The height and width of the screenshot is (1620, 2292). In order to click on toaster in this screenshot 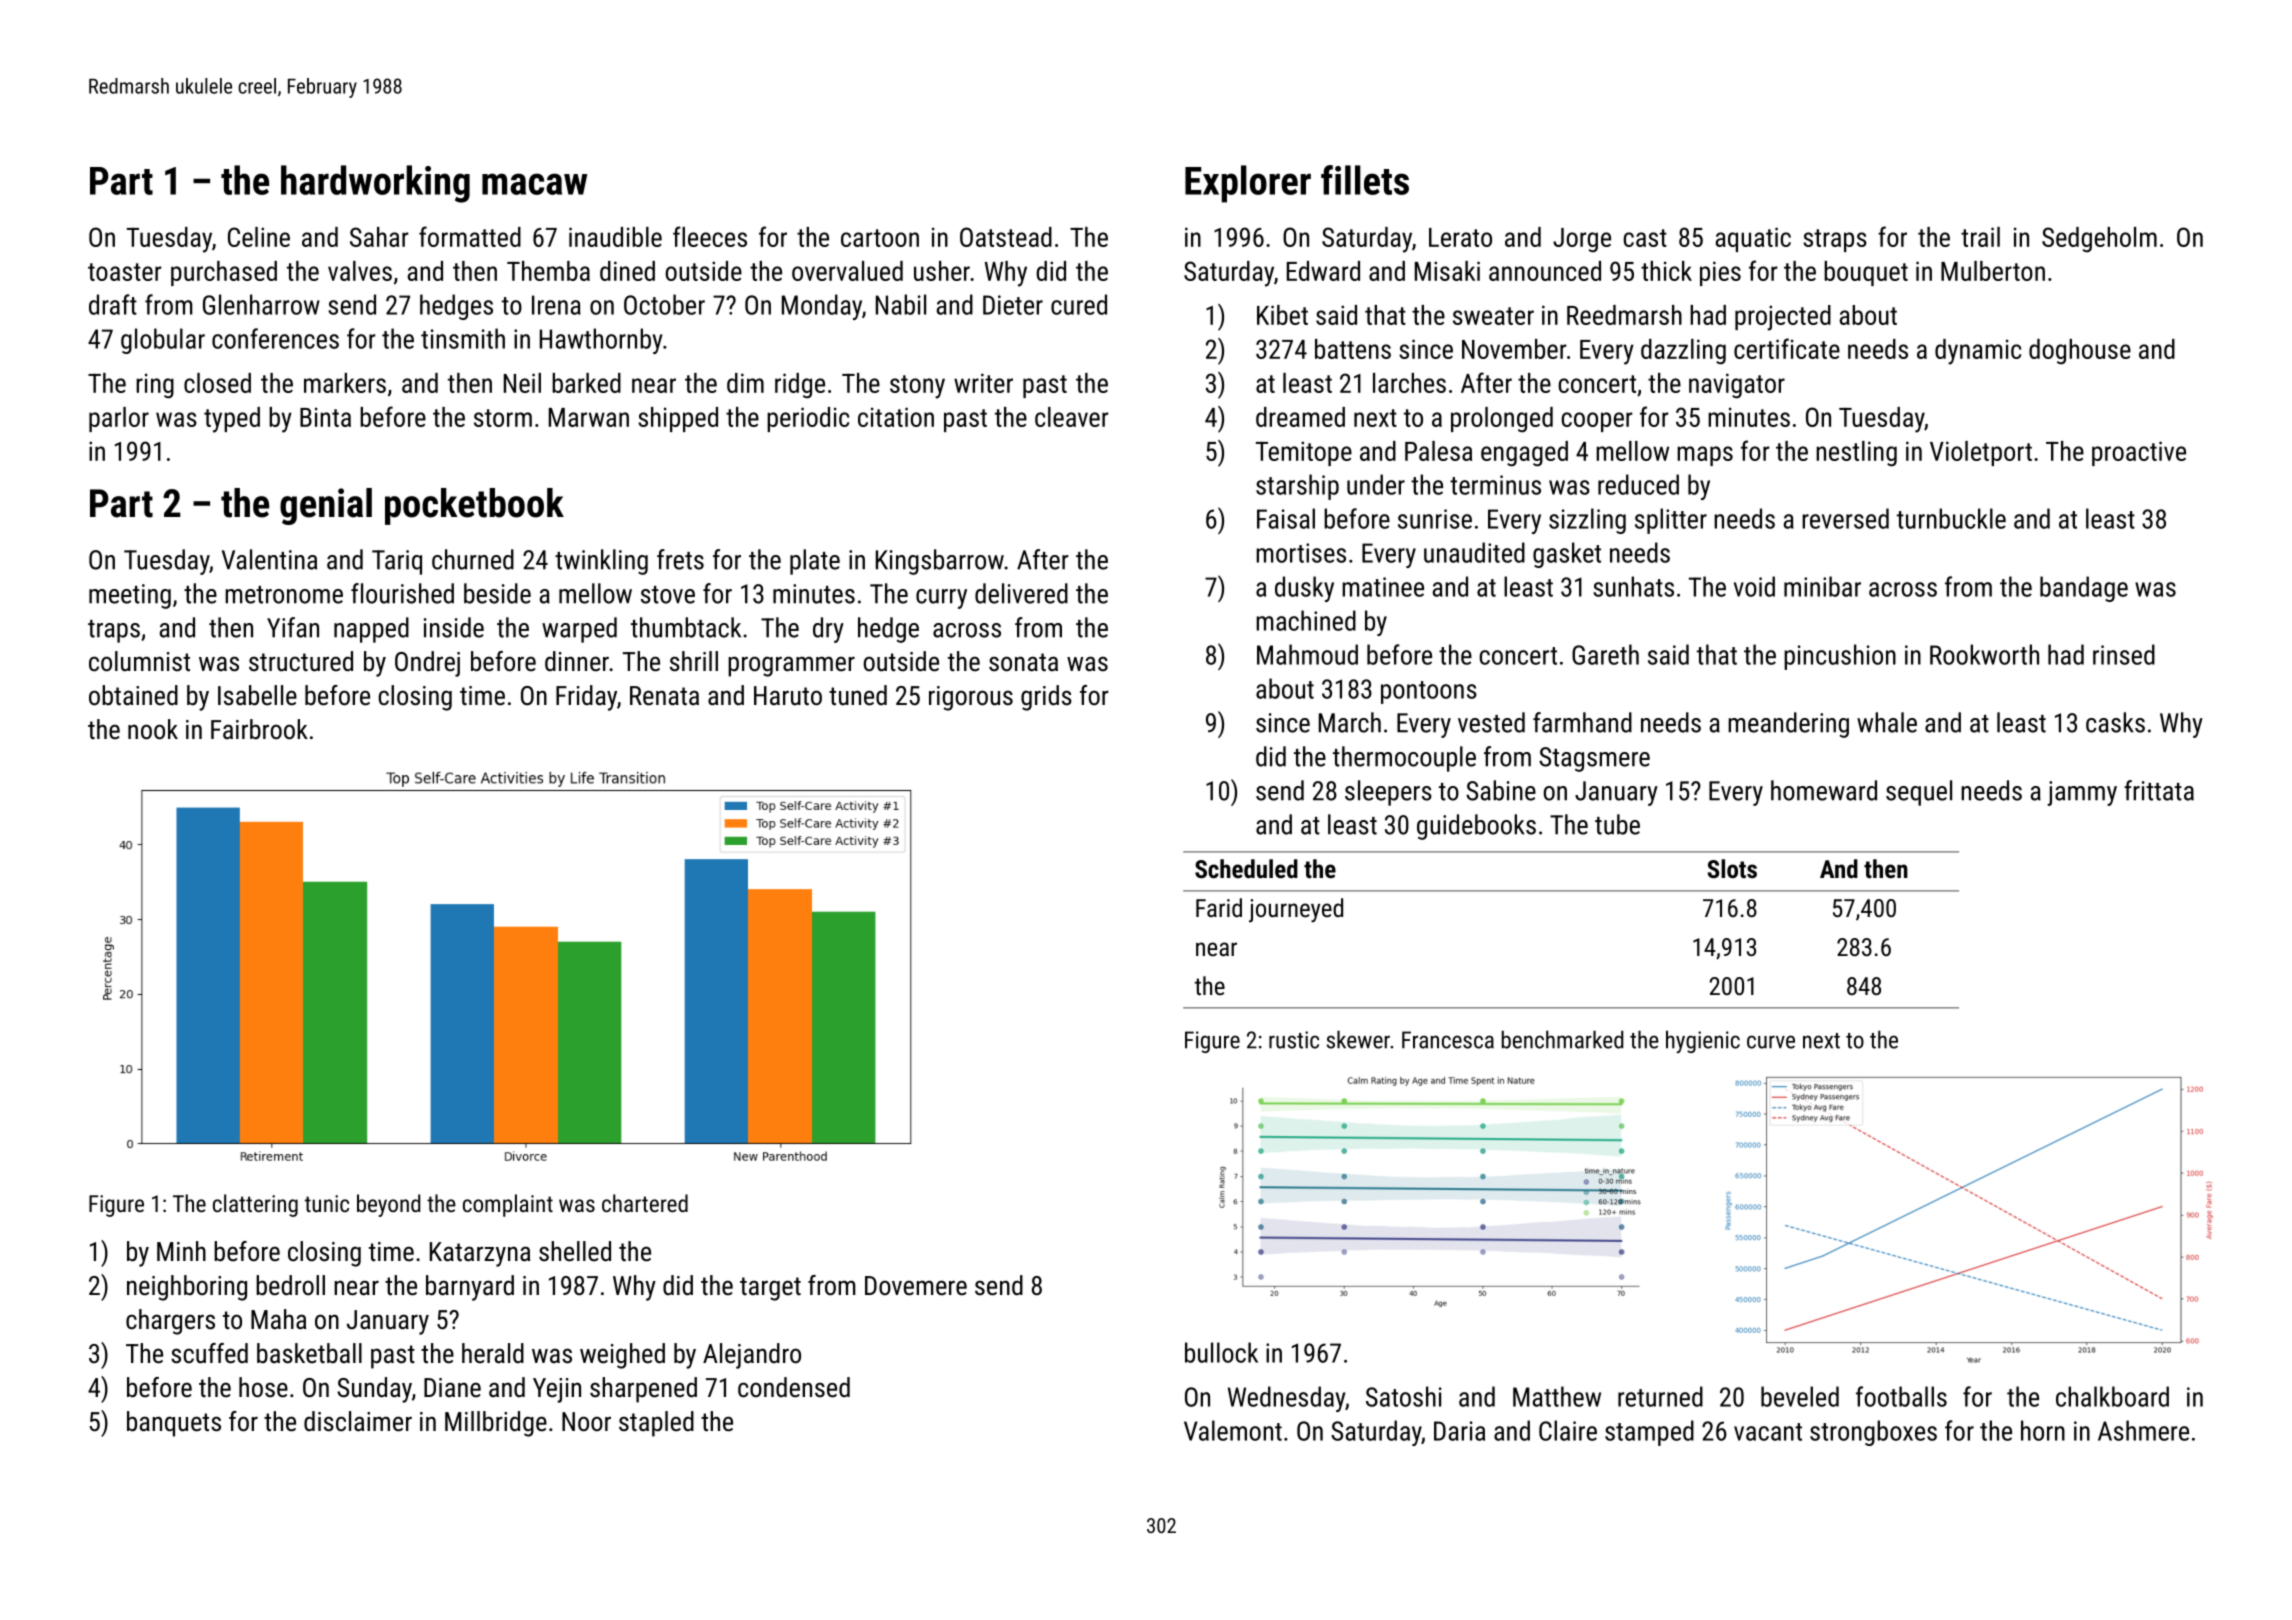, I will do `click(125, 272)`.
